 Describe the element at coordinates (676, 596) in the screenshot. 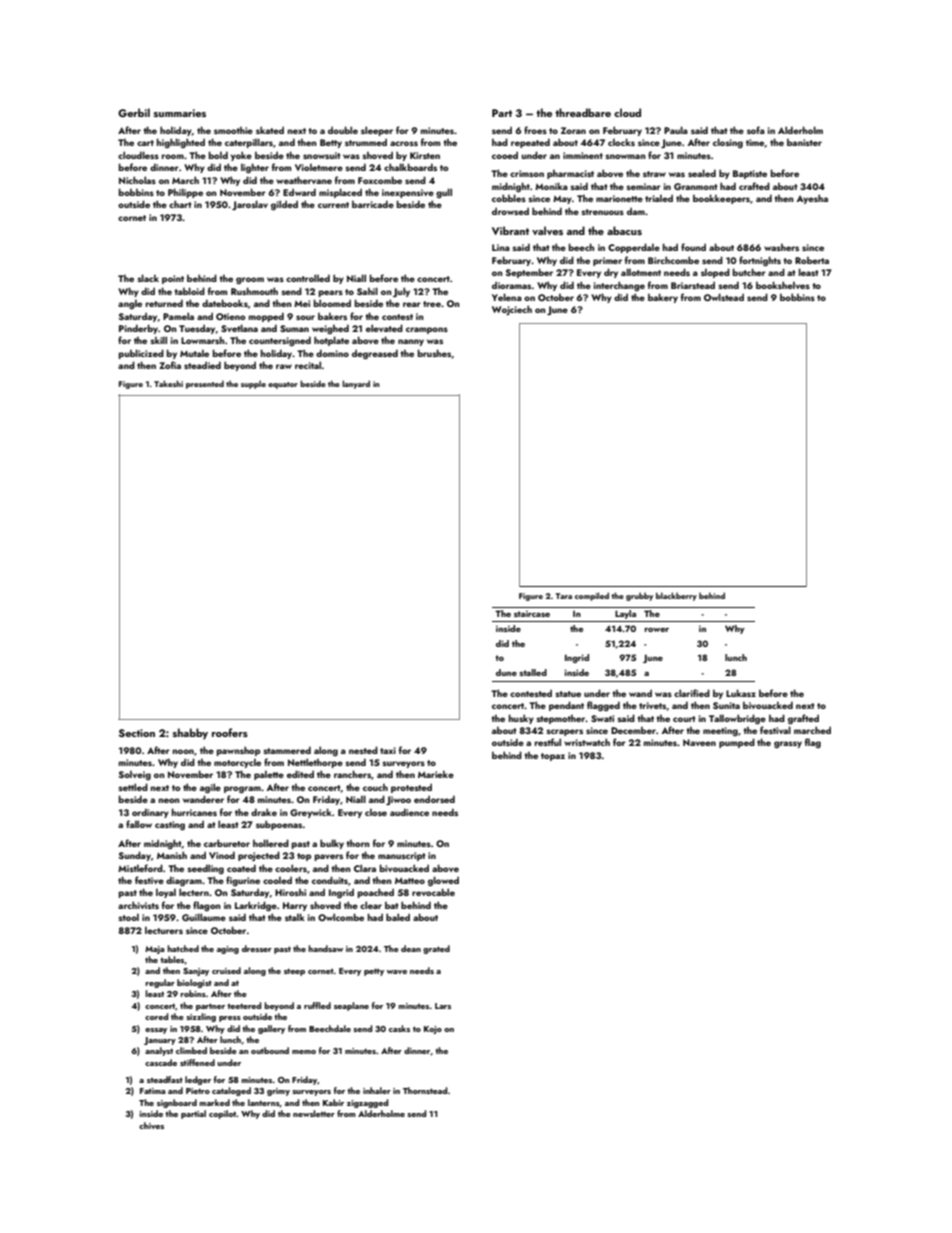

I see `blackberry` at that location.
